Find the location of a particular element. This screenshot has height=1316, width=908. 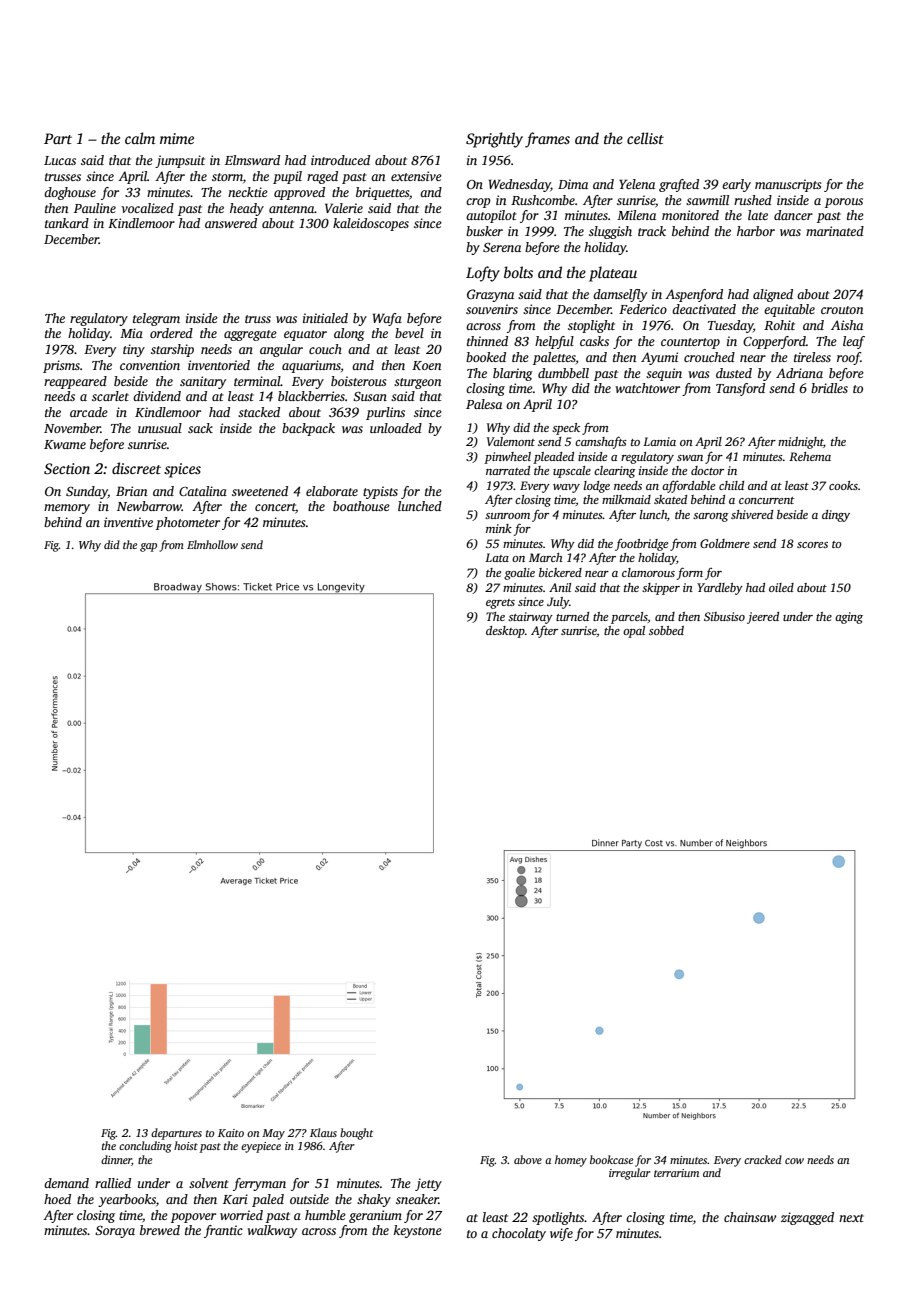

mime is located at coordinates (177, 138).
